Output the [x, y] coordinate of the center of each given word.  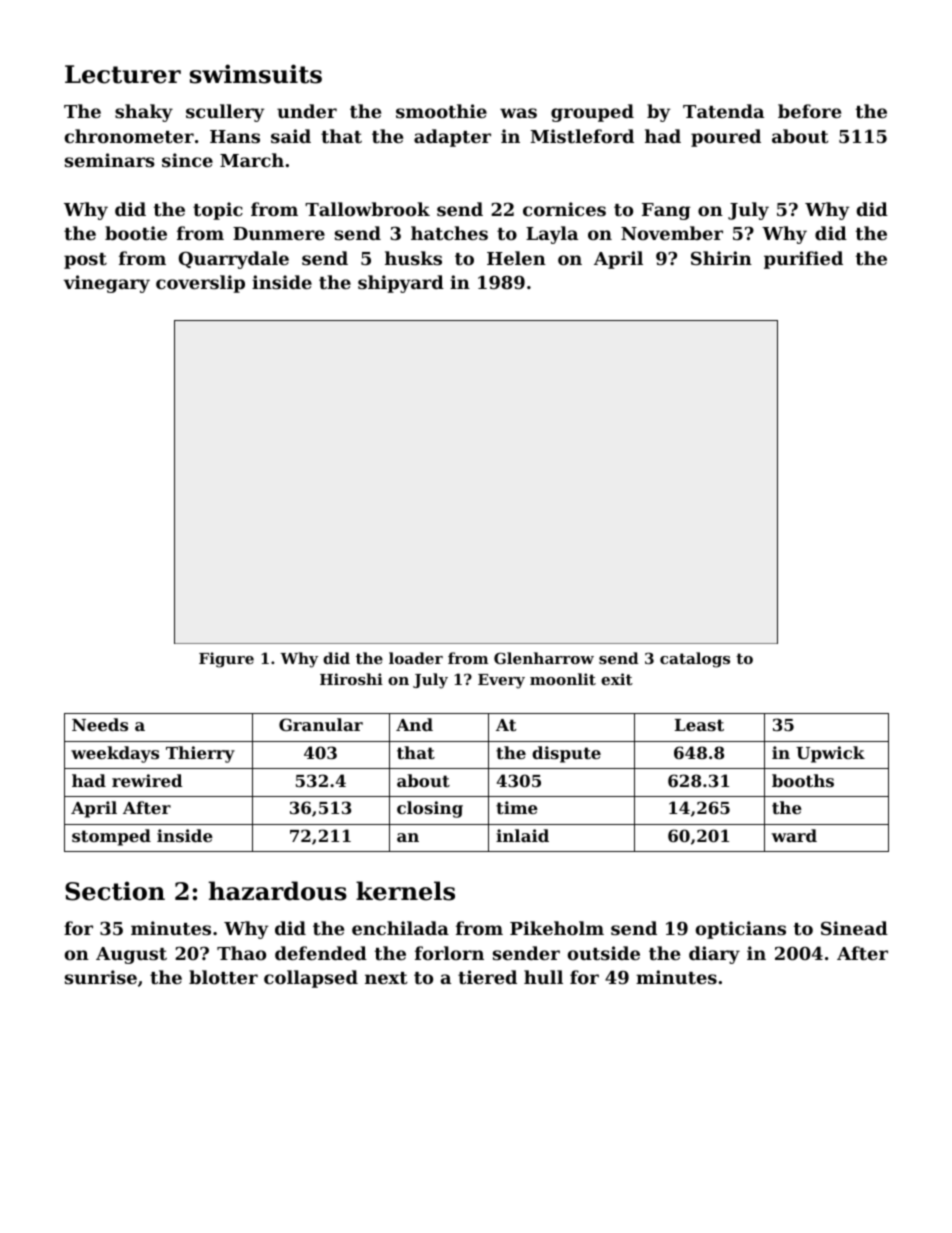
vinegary [106, 284]
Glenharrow [544, 658]
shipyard [401, 284]
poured [726, 138]
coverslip [200, 284]
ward [794, 835]
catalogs [695, 660]
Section [115, 891]
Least [699, 725]
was [518, 113]
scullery [225, 113]
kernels [405, 891]
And [414, 724]
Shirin [721, 258]
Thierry [200, 754]
